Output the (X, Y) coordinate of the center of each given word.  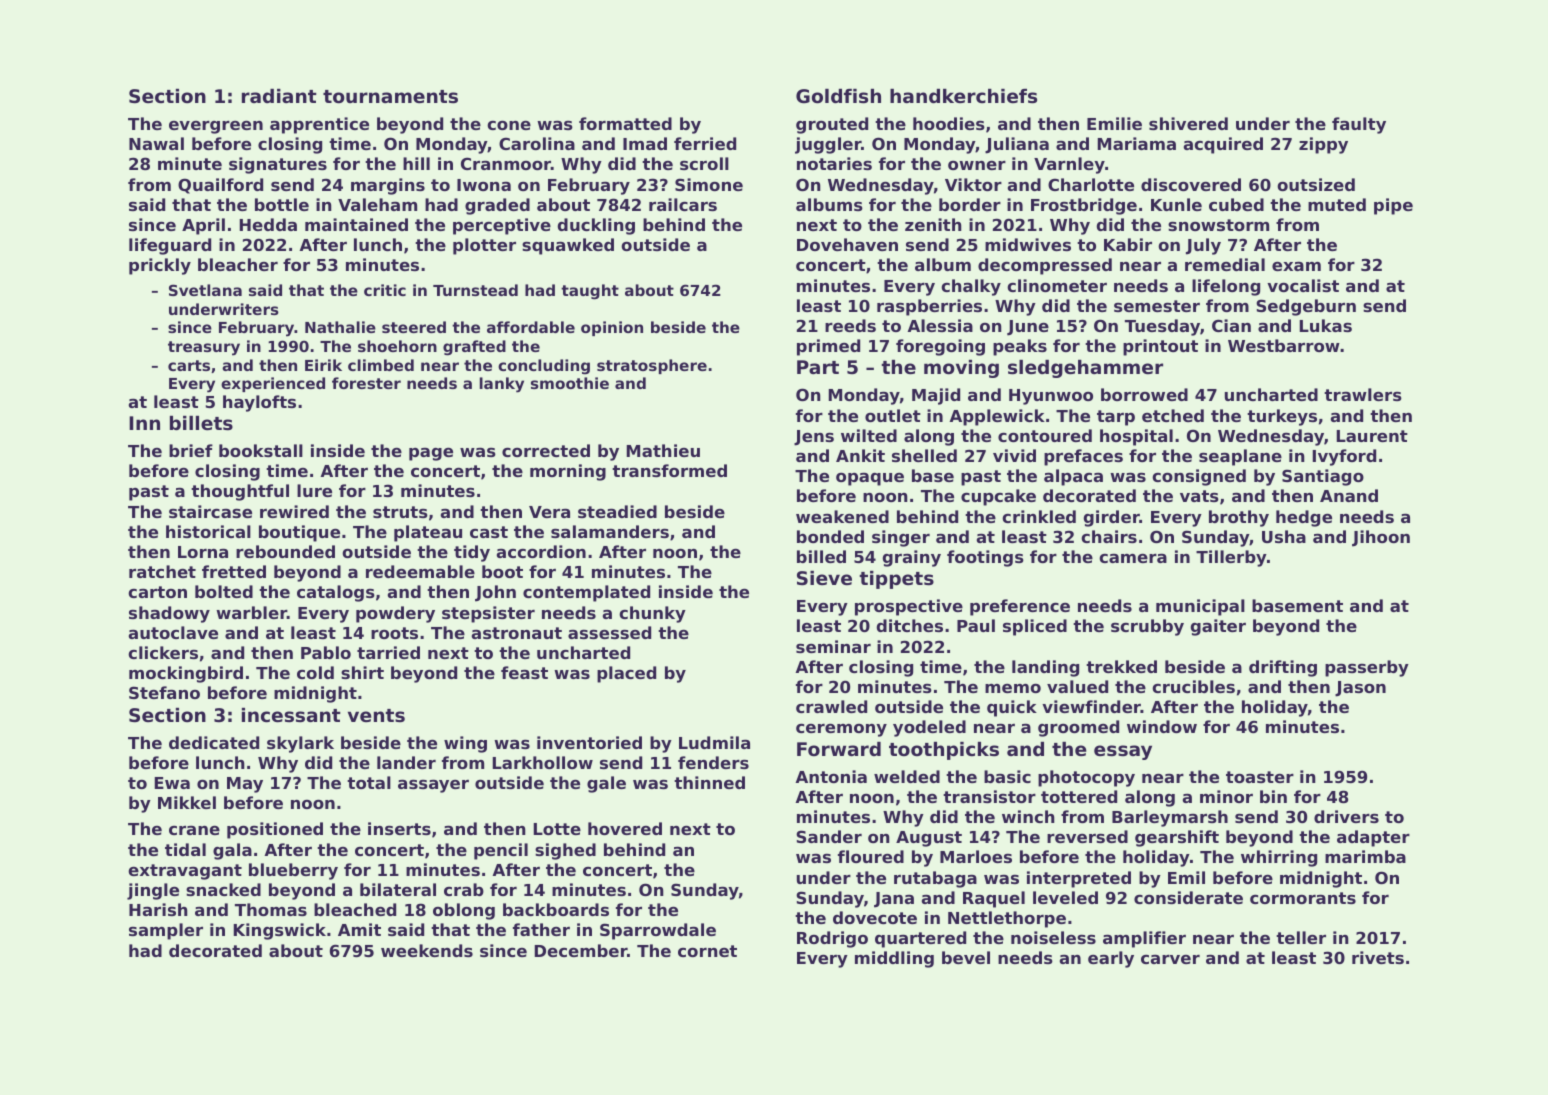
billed (821, 556)
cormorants (1303, 898)
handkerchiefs (963, 96)
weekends (427, 950)
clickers (163, 652)
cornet (707, 951)
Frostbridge (1084, 206)
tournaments (390, 97)
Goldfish (838, 96)
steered (414, 327)
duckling (596, 226)
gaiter (1218, 627)
